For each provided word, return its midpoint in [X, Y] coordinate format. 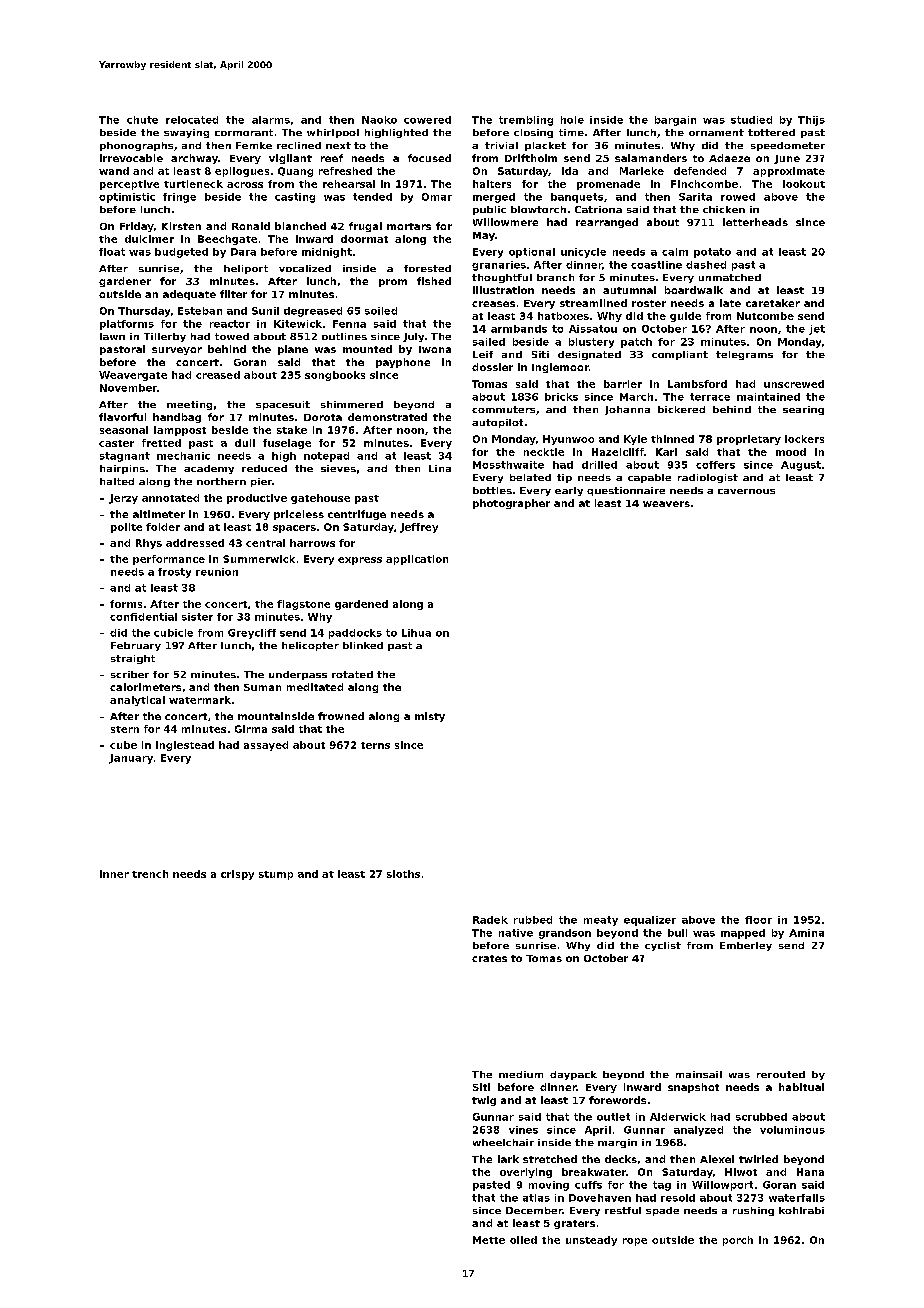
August [801, 466]
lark [508, 1159]
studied [751, 120]
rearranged [607, 223]
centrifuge [357, 515]
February [136, 646]
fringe [179, 198]
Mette [489, 1240]
